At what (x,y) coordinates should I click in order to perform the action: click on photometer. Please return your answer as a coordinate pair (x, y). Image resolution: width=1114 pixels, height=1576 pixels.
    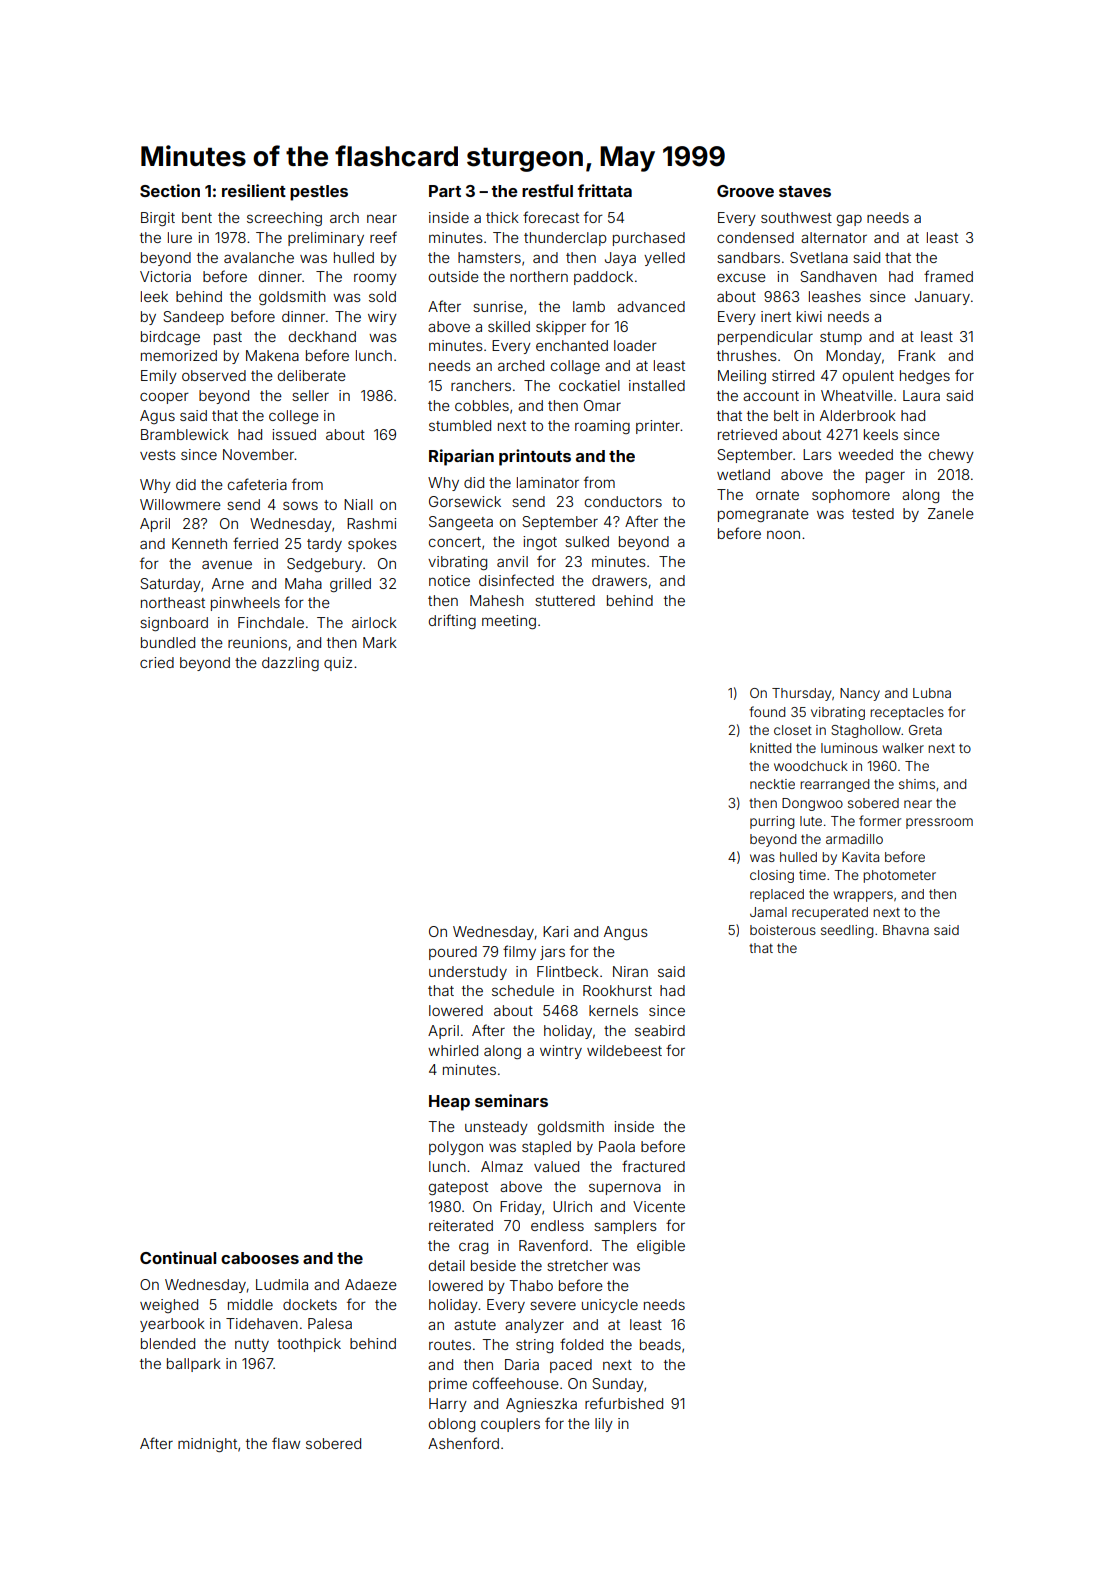
    Looking at the image, I should click on (899, 876).
